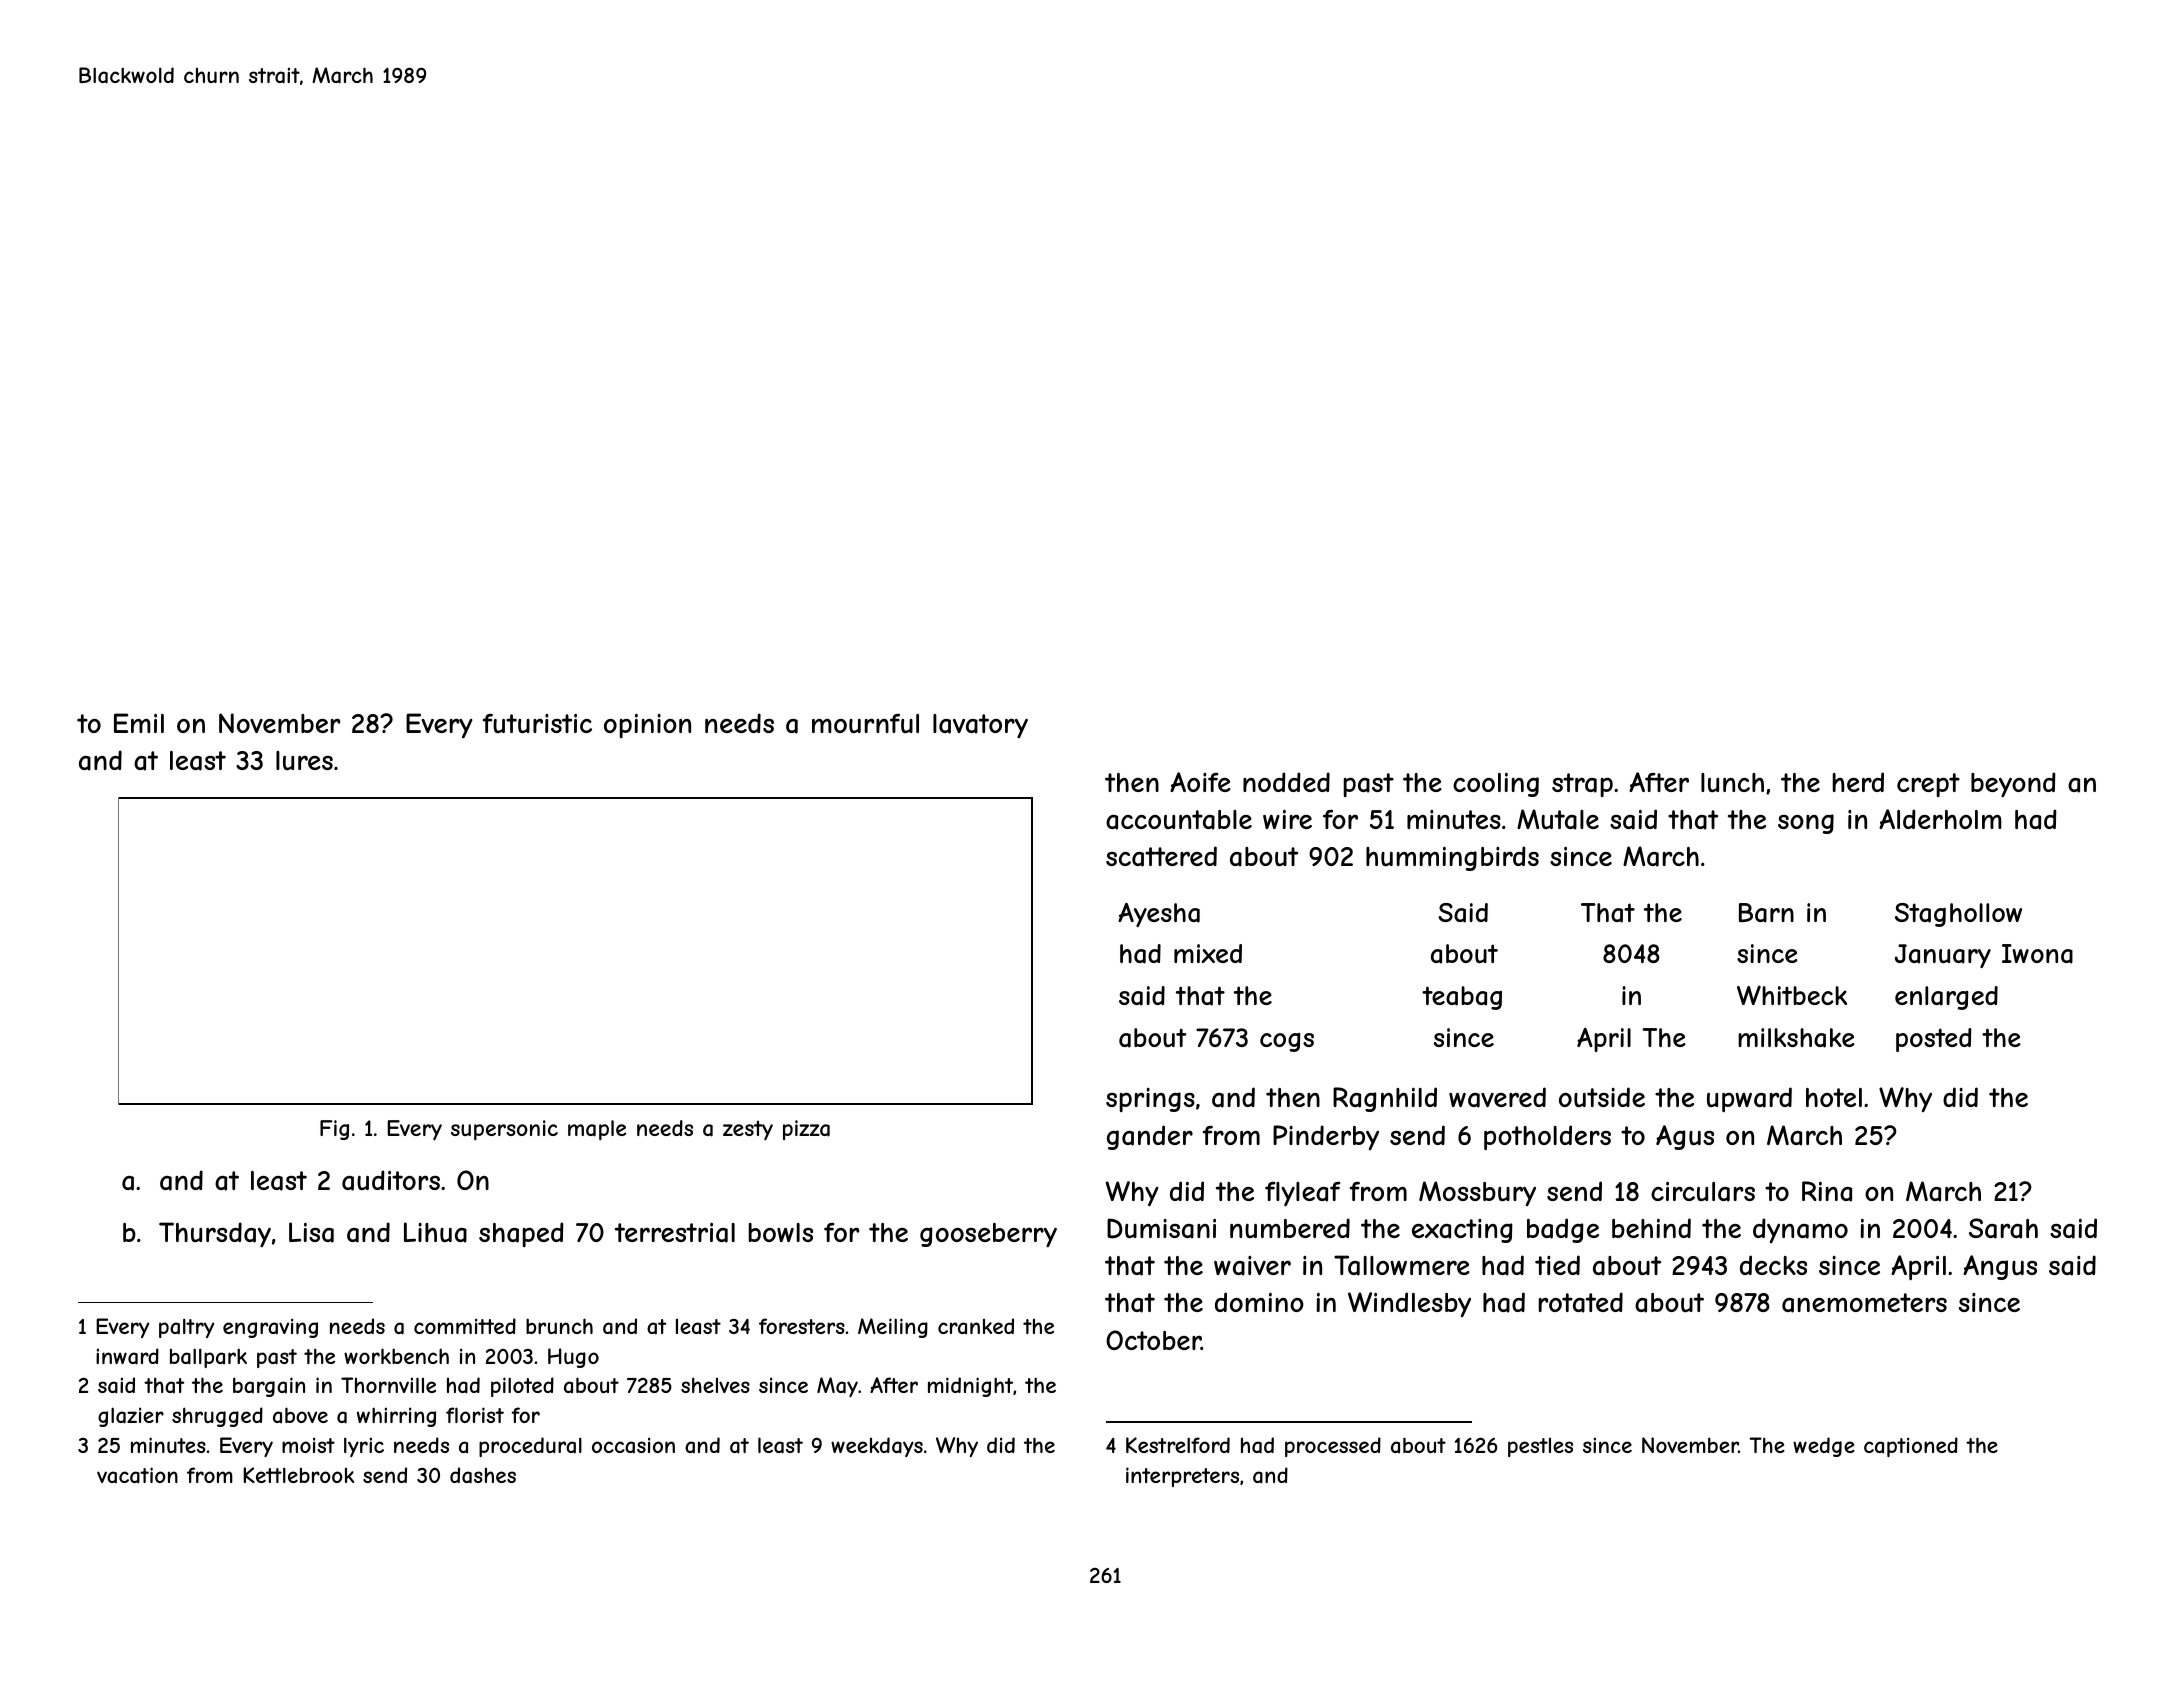 This screenshot has height=1683, width=2178. What do you see at coordinates (334, 1130) in the screenshot?
I see `Fig` at bounding box center [334, 1130].
